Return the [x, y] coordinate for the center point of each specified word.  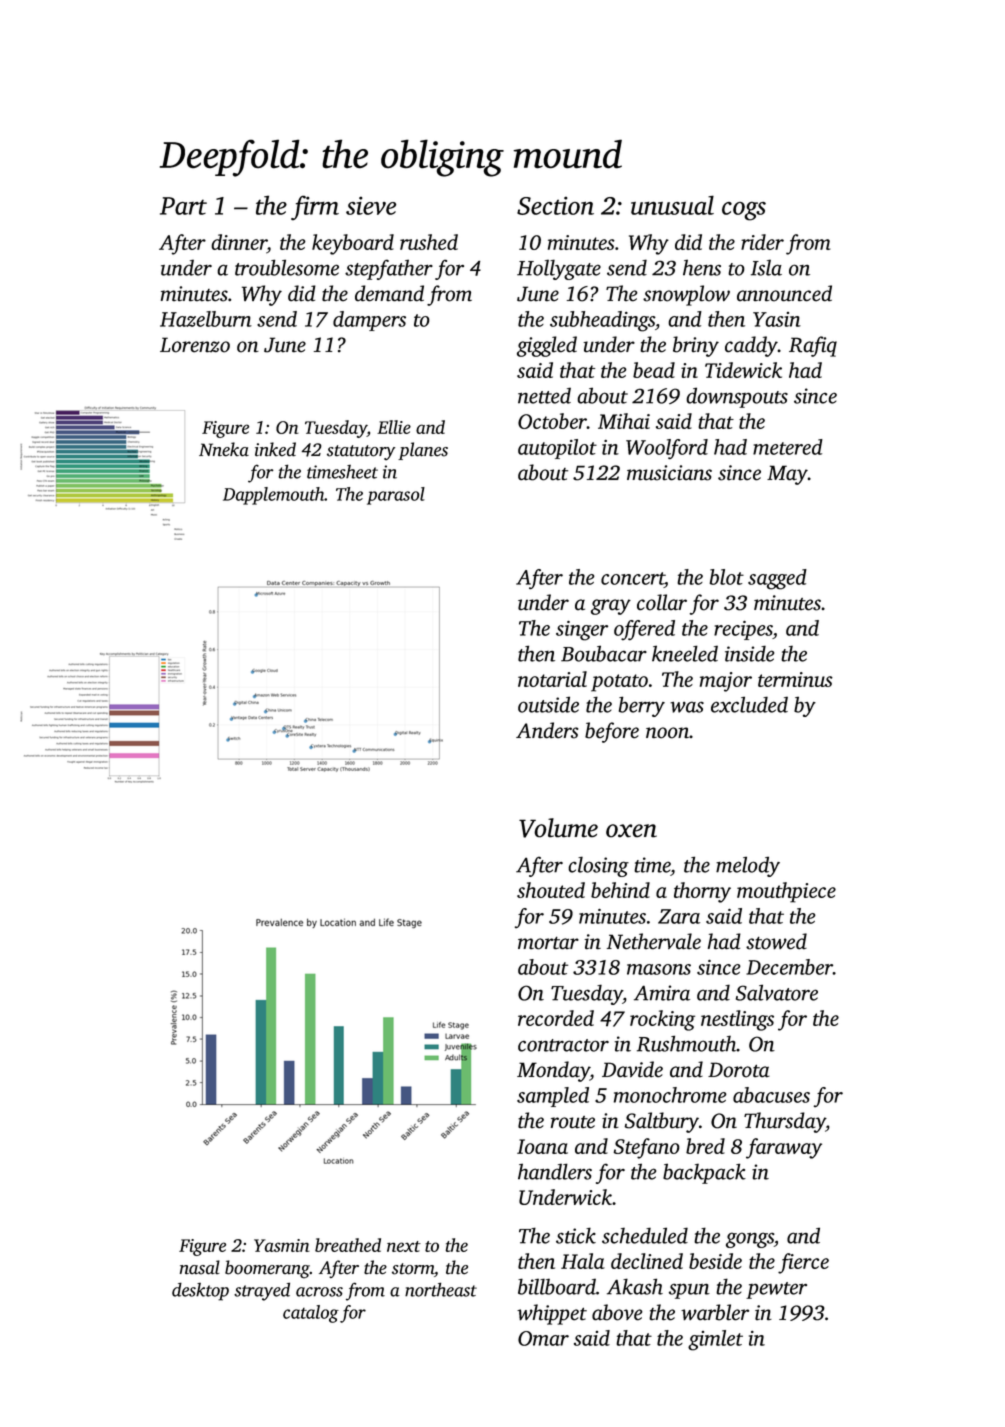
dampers [369, 321]
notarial [552, 679]
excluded [749, 704]
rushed [429, 242]
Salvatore [777, 993]
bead [654, 370]
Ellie [394, 427]
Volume [558, 828]
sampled [553, 1097]
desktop [200, 1291]
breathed [348, 1245]
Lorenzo [195, 345]
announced [784, 293]
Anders [547, 730]
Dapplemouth [274, 496]
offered [644, 630]
